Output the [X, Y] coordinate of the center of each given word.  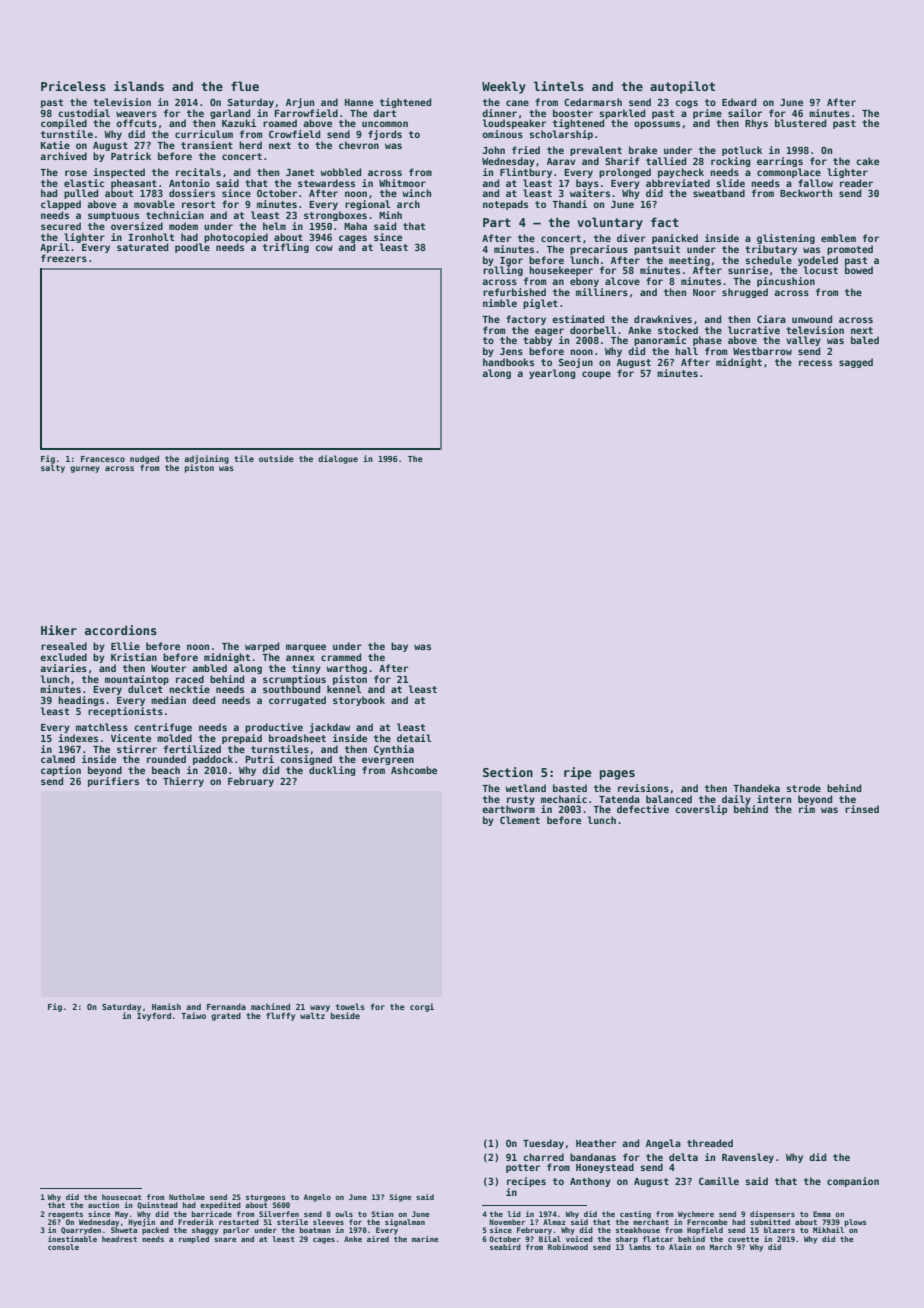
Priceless [73, 86]
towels [350, 1006]
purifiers [113, 782]
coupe [596, 375]
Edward [739, 102]
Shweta [124, 1230]
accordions [121, 630]
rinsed [862, 809]
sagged [856, 363]
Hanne [359, 102]
